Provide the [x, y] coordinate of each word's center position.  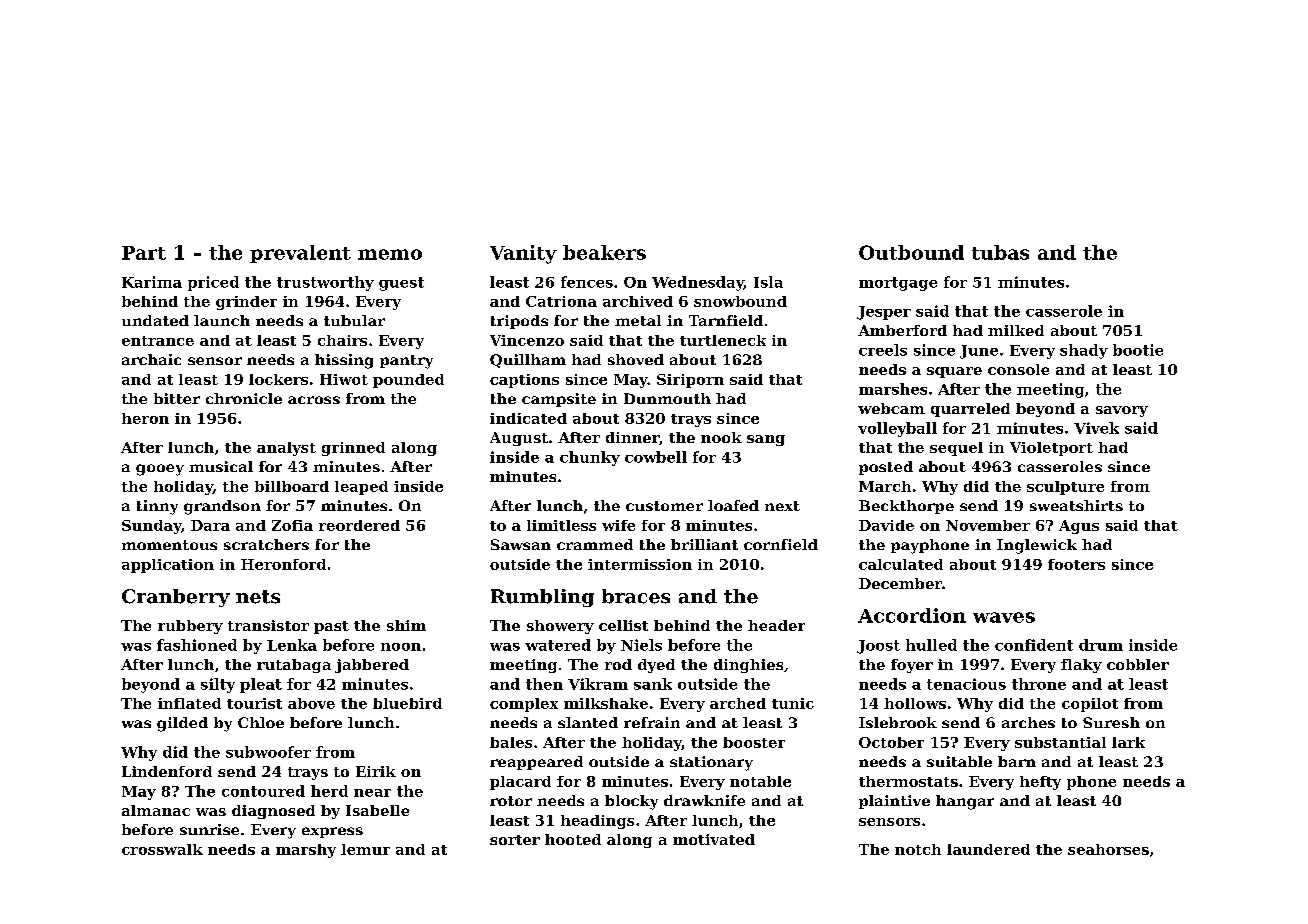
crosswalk [162, 849]
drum [1101, 645]
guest [401, 284]
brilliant [704, 544]
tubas [1000, 252]
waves [1004, 617]
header [776, 625]
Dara [210, 525]
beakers [604, 252]
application [168, 566]
